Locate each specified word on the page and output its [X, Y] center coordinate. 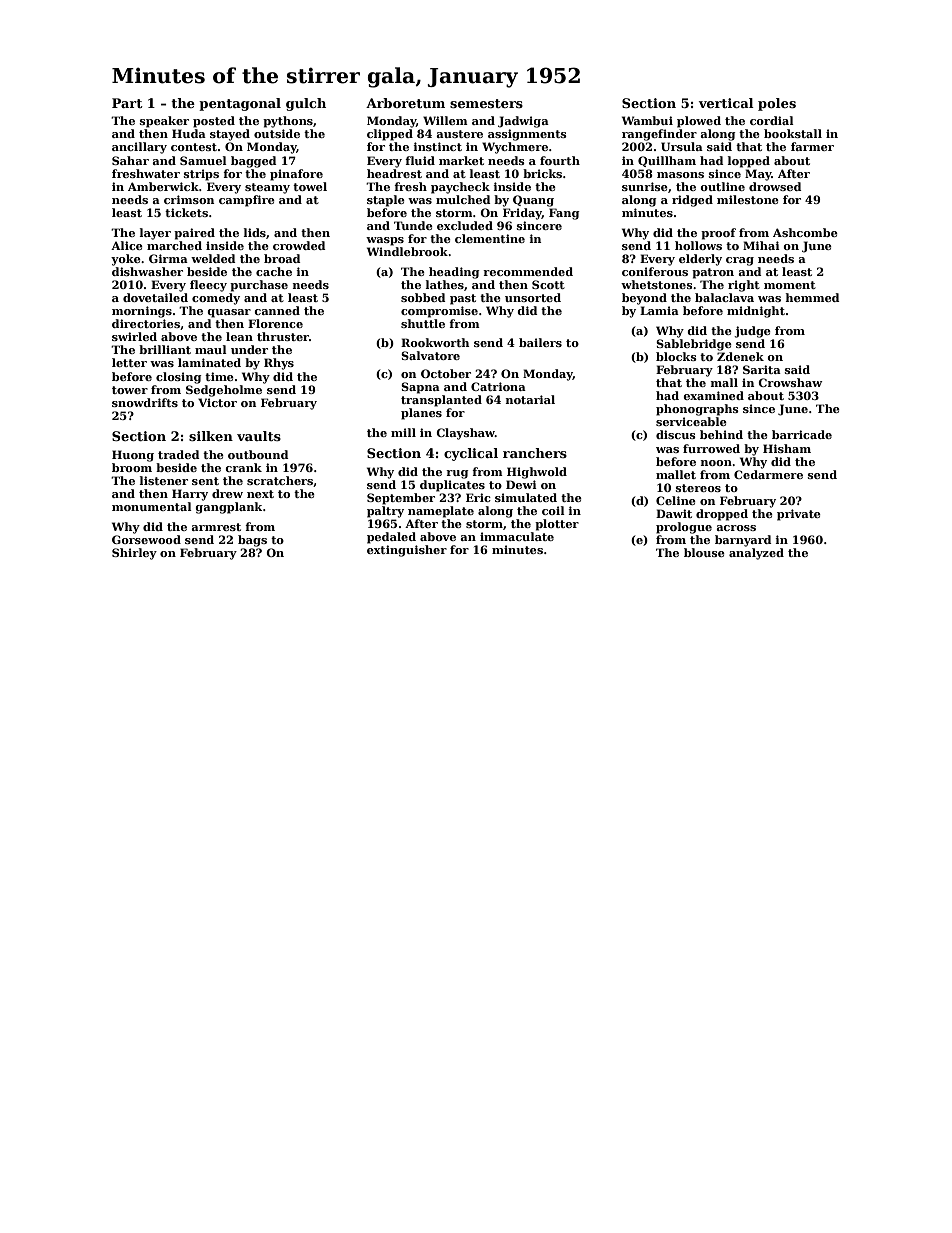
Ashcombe [805, 232]
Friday [522, 214]
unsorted [533, 297]
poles [777, 104]
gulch [306, 104]
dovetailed [155, 297]
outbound [258, 454]
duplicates [452, 486]
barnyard [743, 541]
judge [752, 332]
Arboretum [405, 103]
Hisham [787, 448]
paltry [385, 512]
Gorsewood [146, 539]
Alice [127, 245]
